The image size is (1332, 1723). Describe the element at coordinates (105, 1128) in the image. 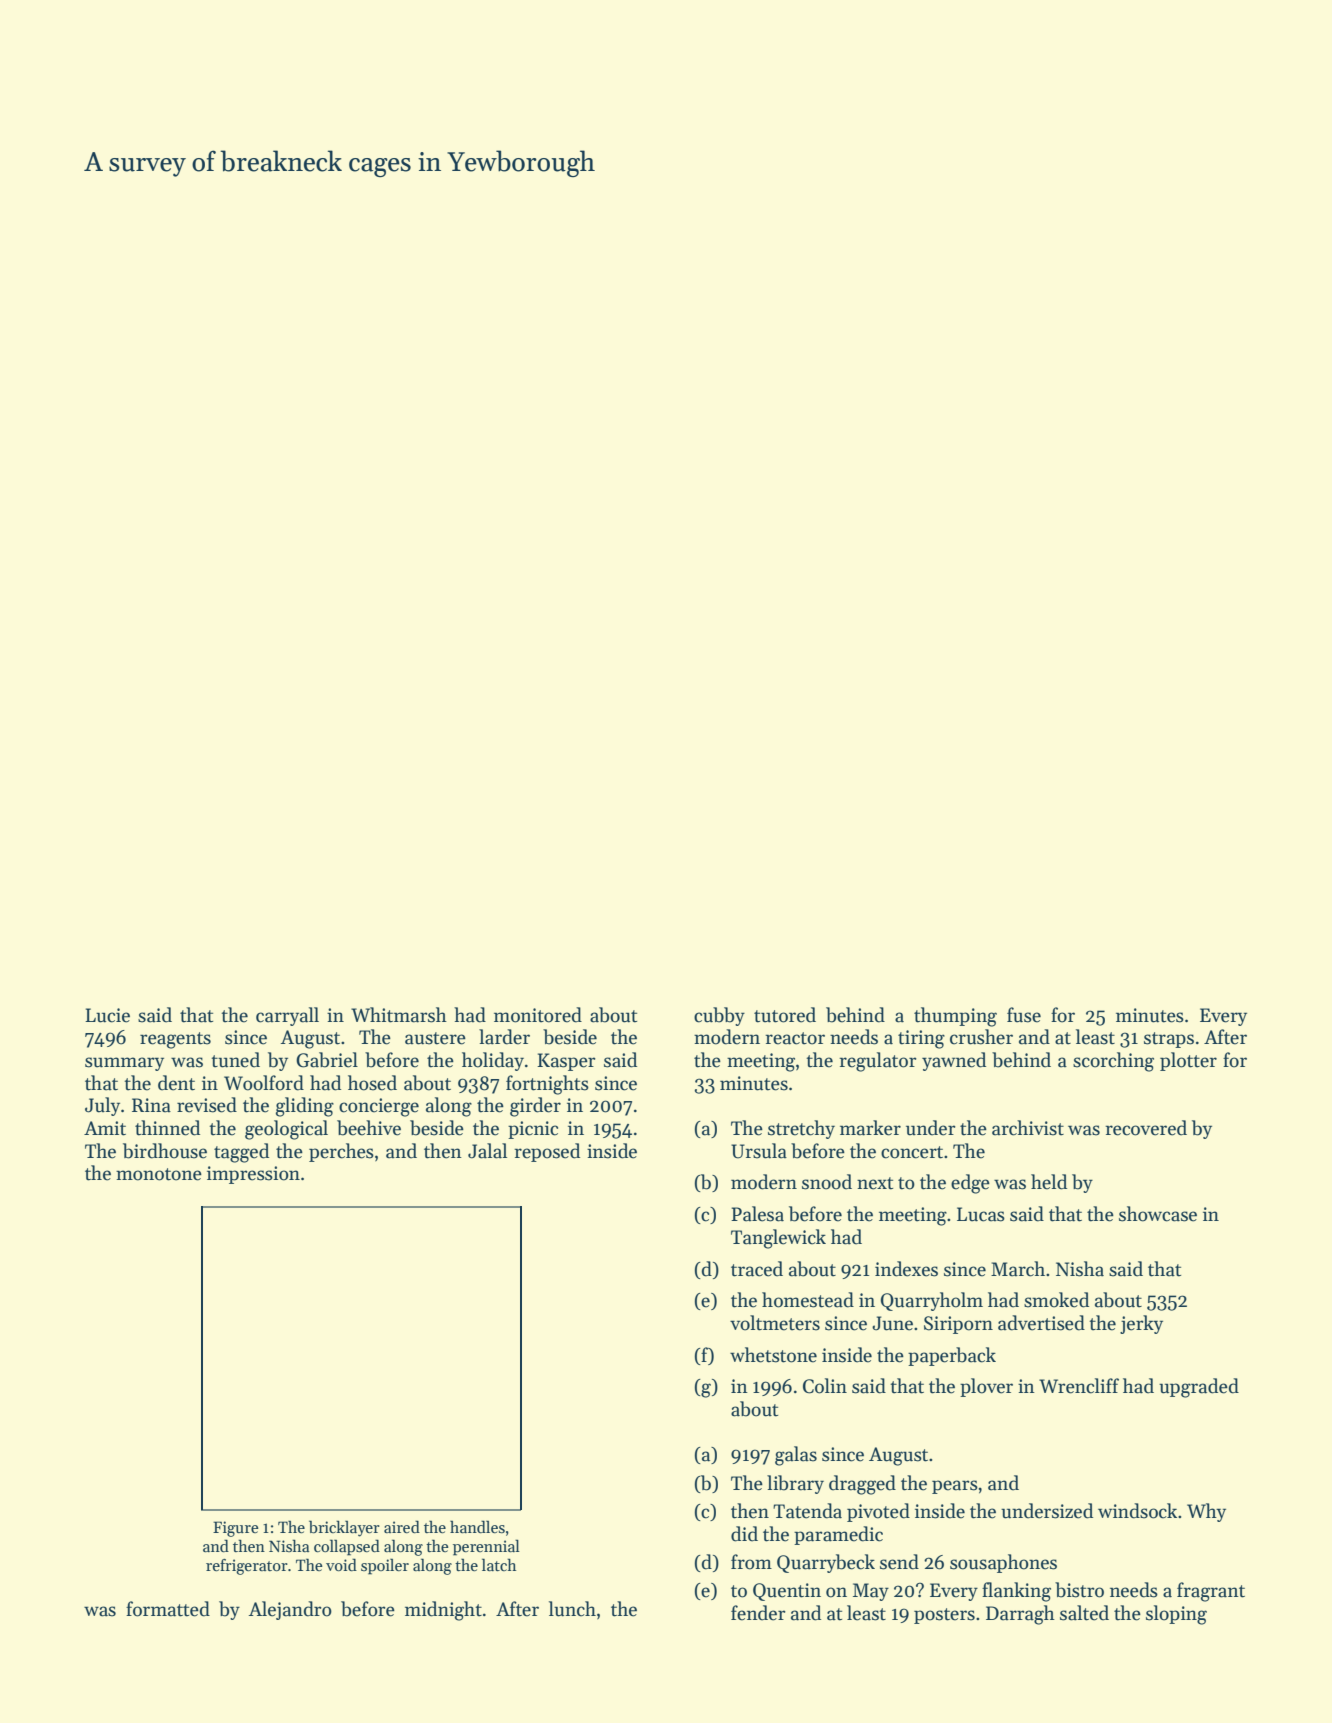

I see `Amit` at that location.
